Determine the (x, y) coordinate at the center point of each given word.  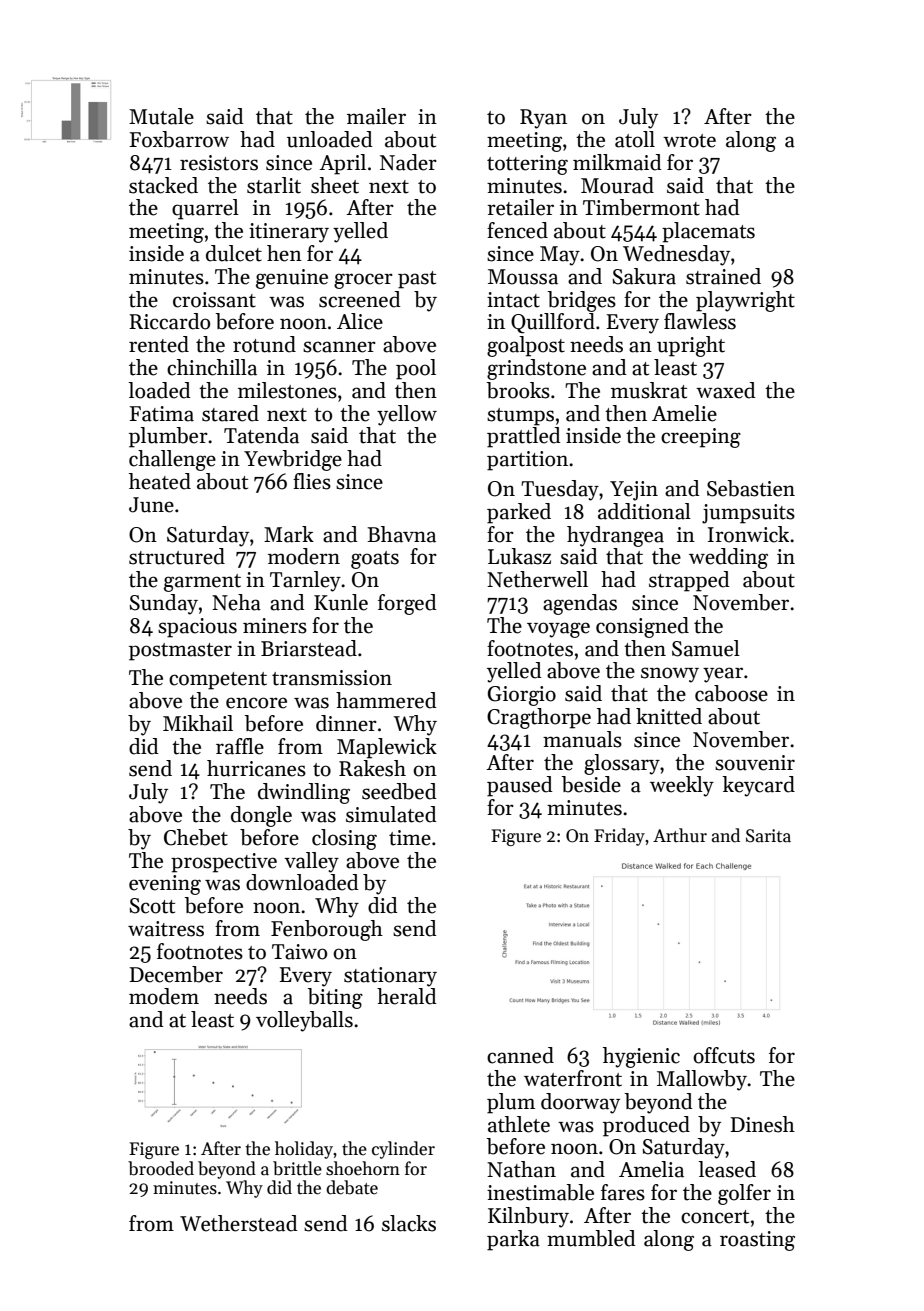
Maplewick (387, 748)
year (723, 675)
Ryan (543, 119)
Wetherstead (239, 1223)
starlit (274, 185)
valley (311, 862)
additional (644, 511)
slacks (409, 1223)
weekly (682, 786)
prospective (224, 863)
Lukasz (519, 556)
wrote (689, 141)
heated (160, 481)
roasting (757, 1241)
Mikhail (198, 723)
